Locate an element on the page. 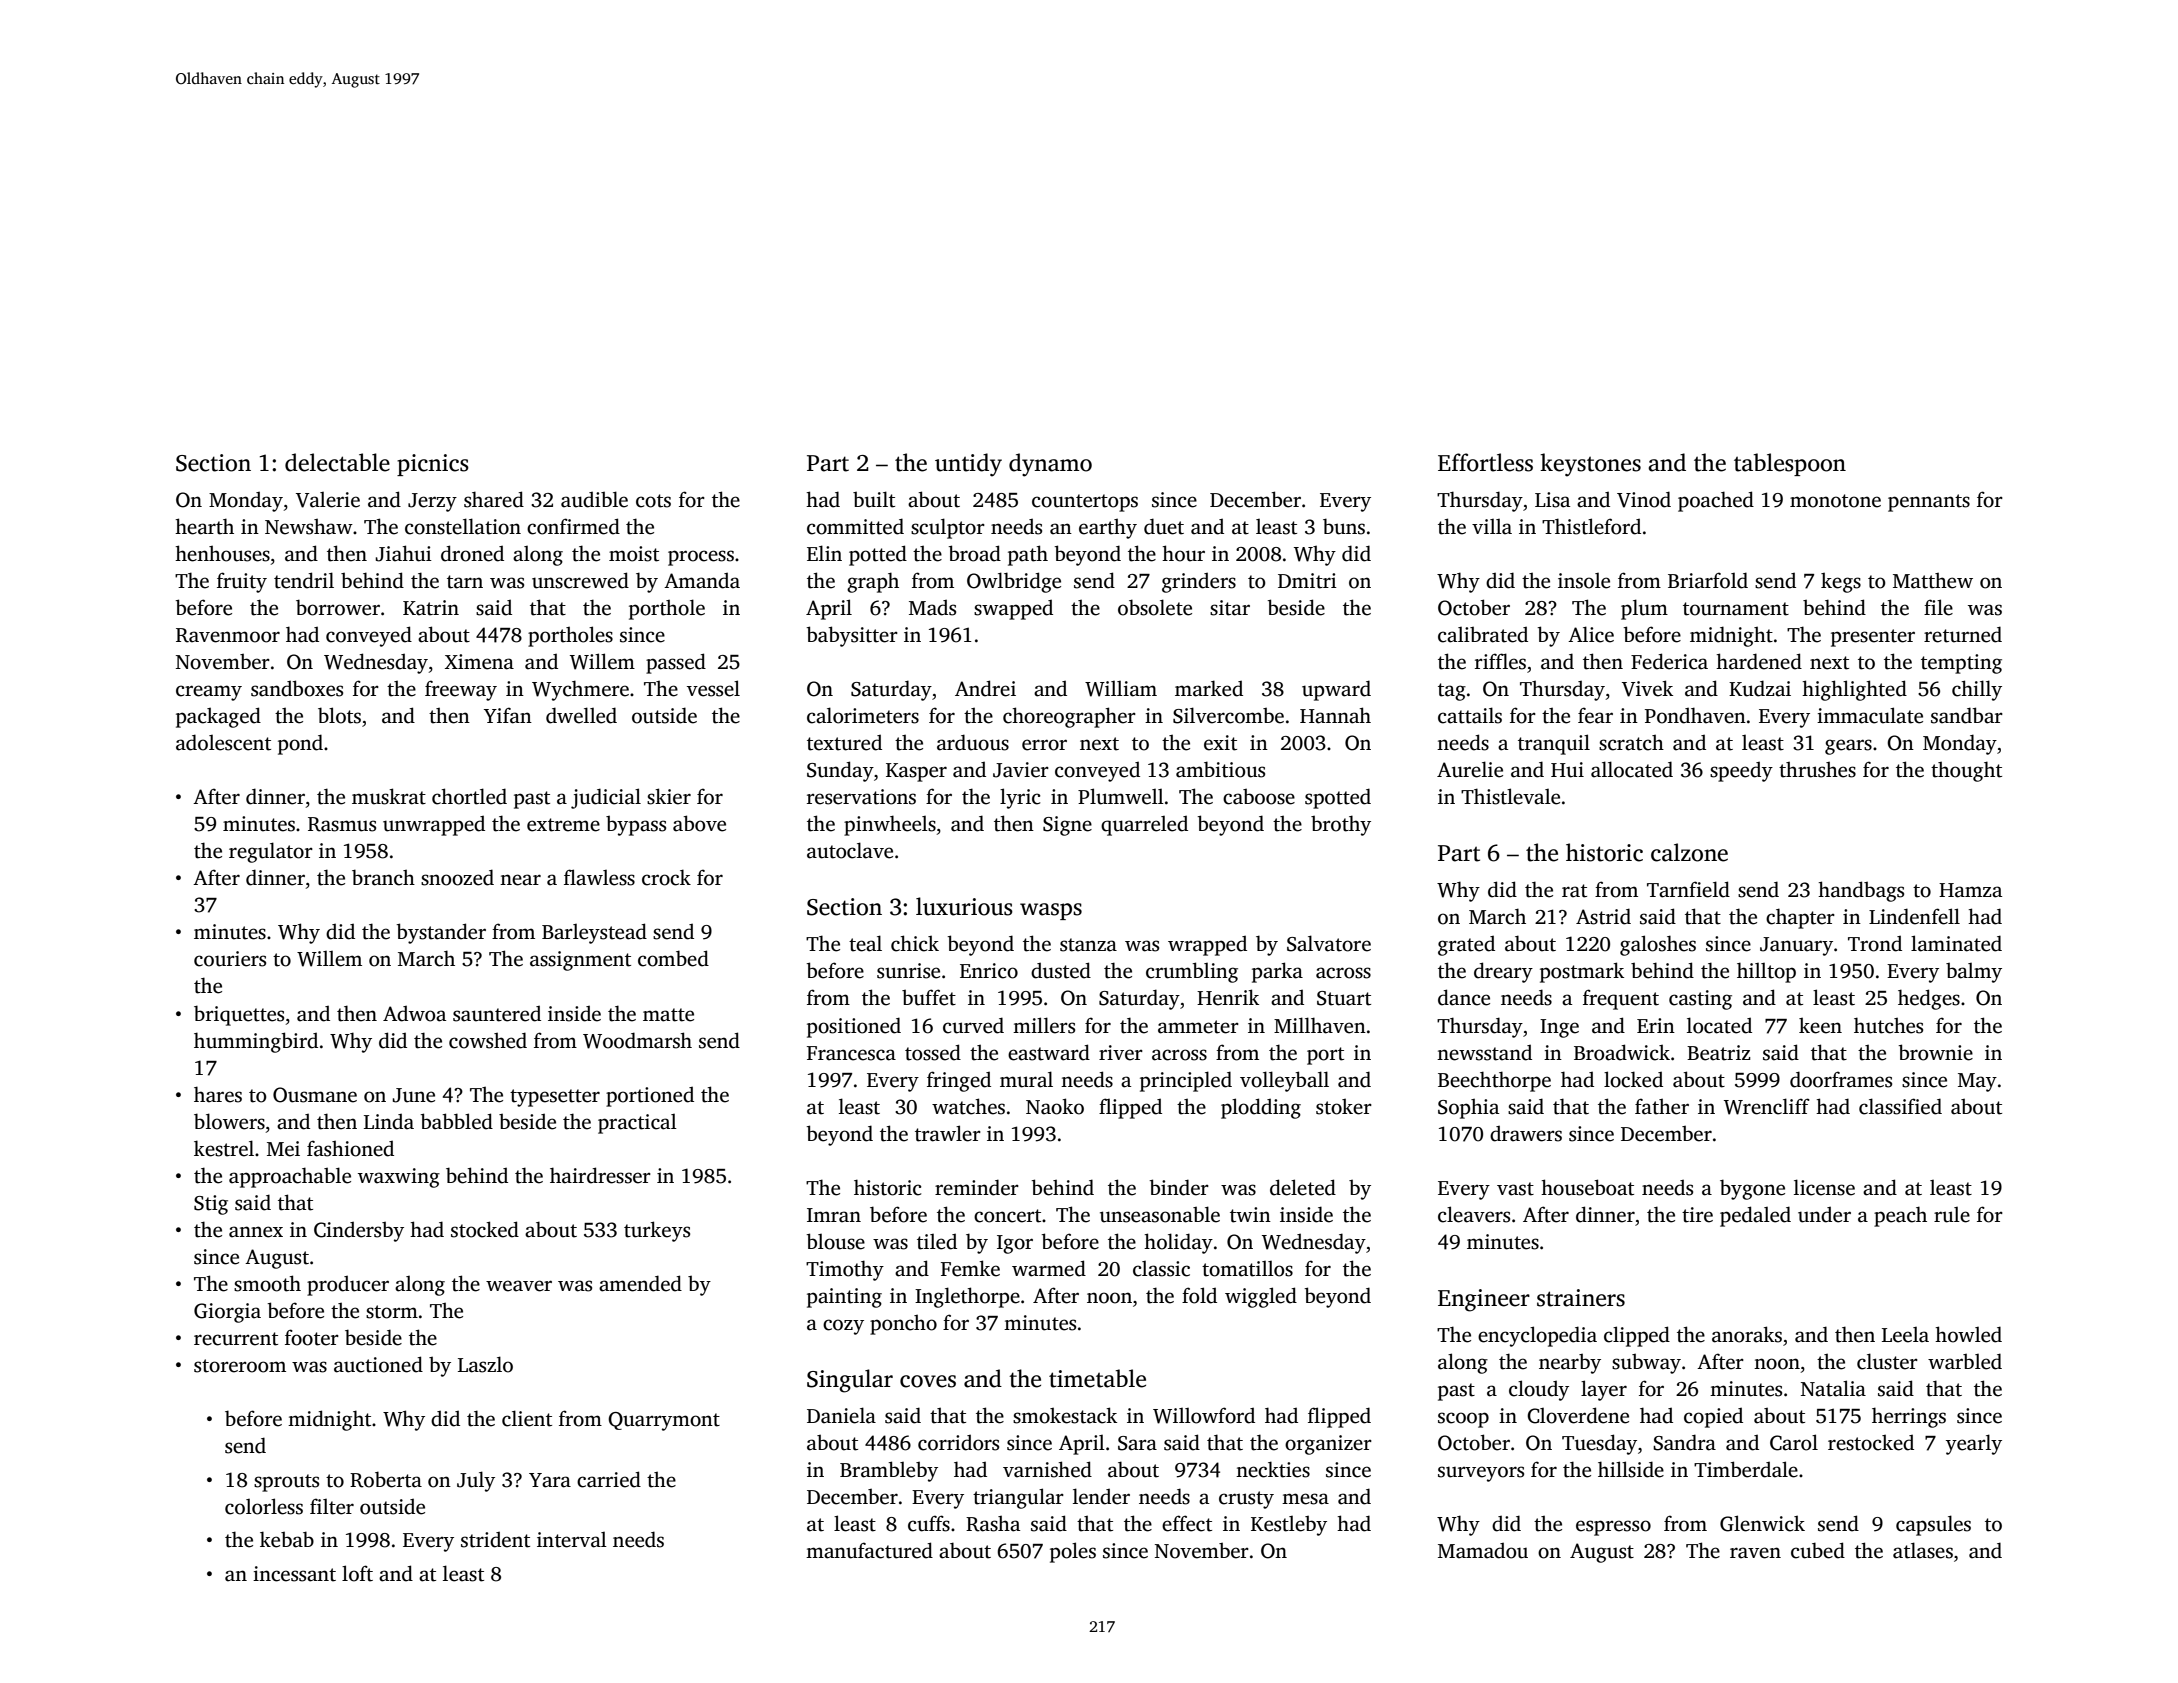 The image size is (2178, 1683). houseboat is located at coordinates (1587, 1187).
